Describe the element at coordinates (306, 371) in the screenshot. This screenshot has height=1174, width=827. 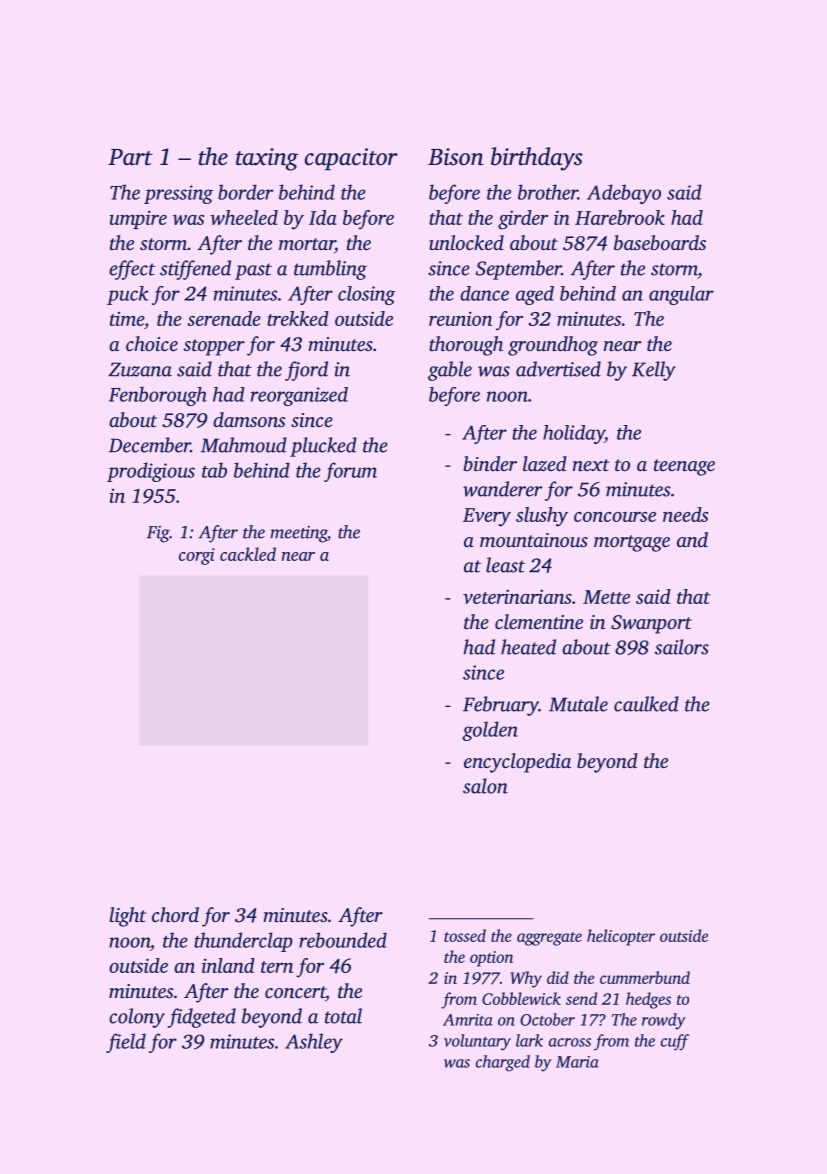
I see `fjord` at that location.
